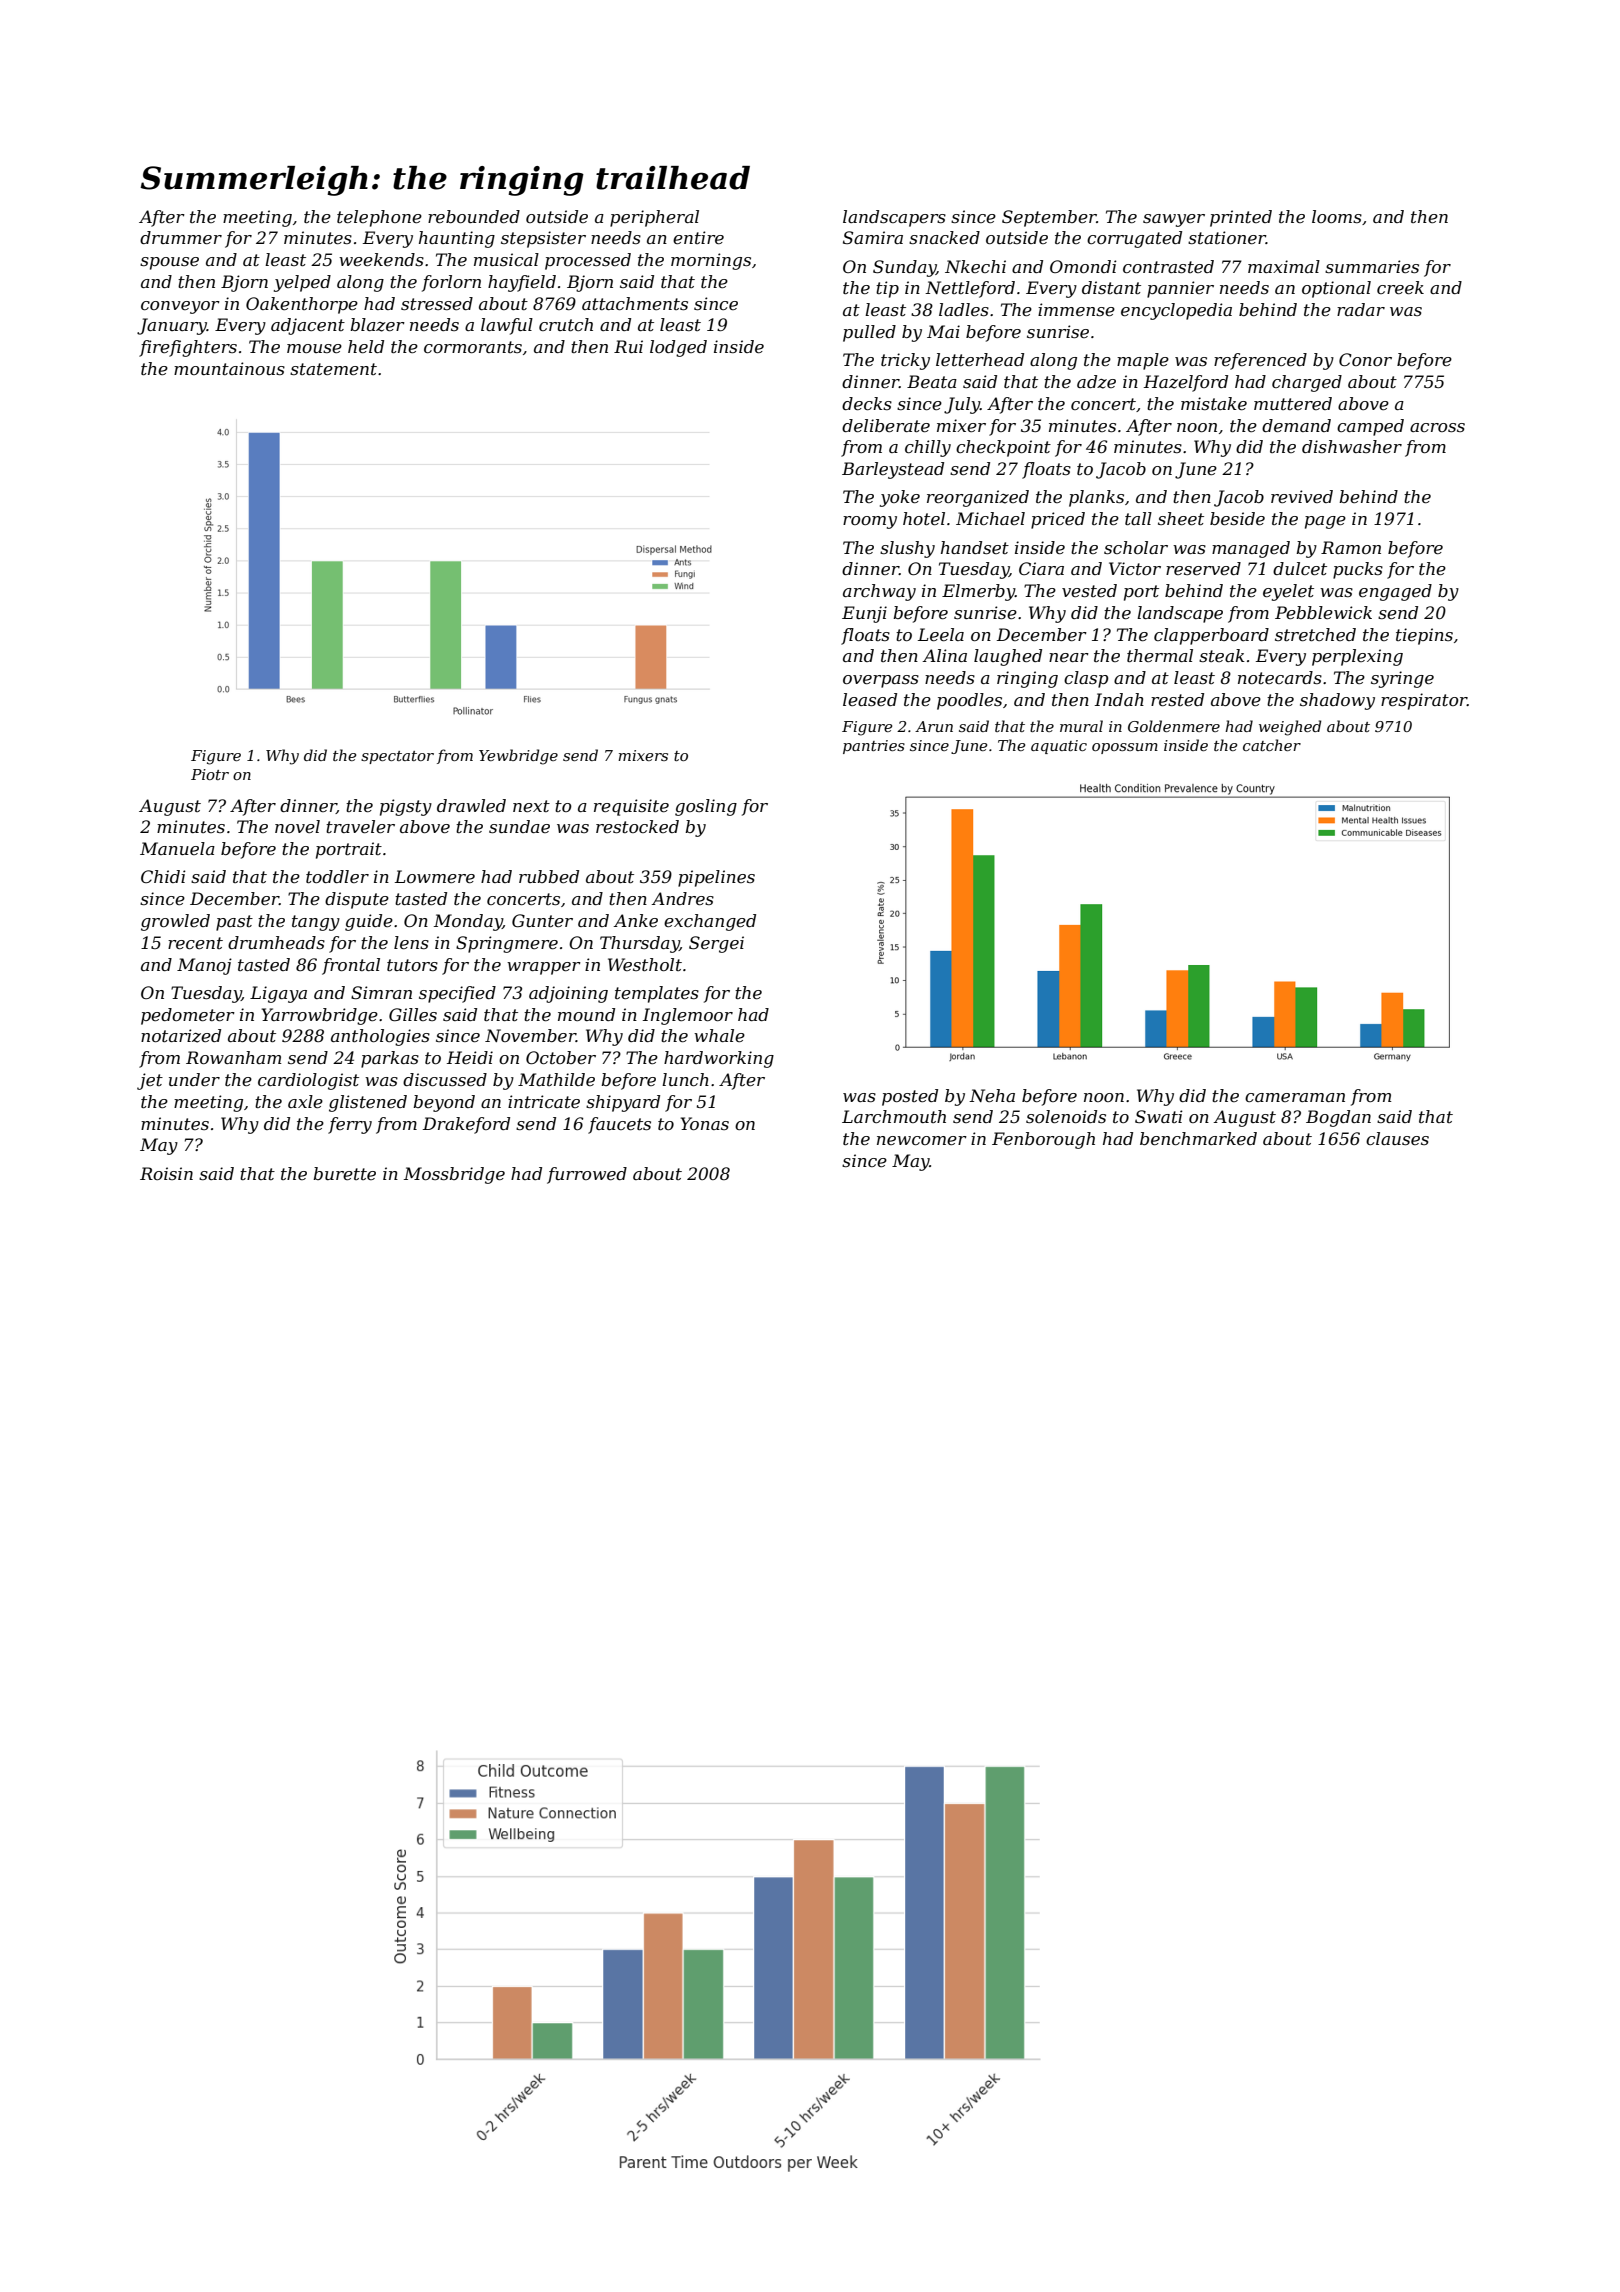 This screenshot has height=2292, width=1620. Describe the element at coordinates (1284, 266) in the screenshot. I see `maximal` at that location.
